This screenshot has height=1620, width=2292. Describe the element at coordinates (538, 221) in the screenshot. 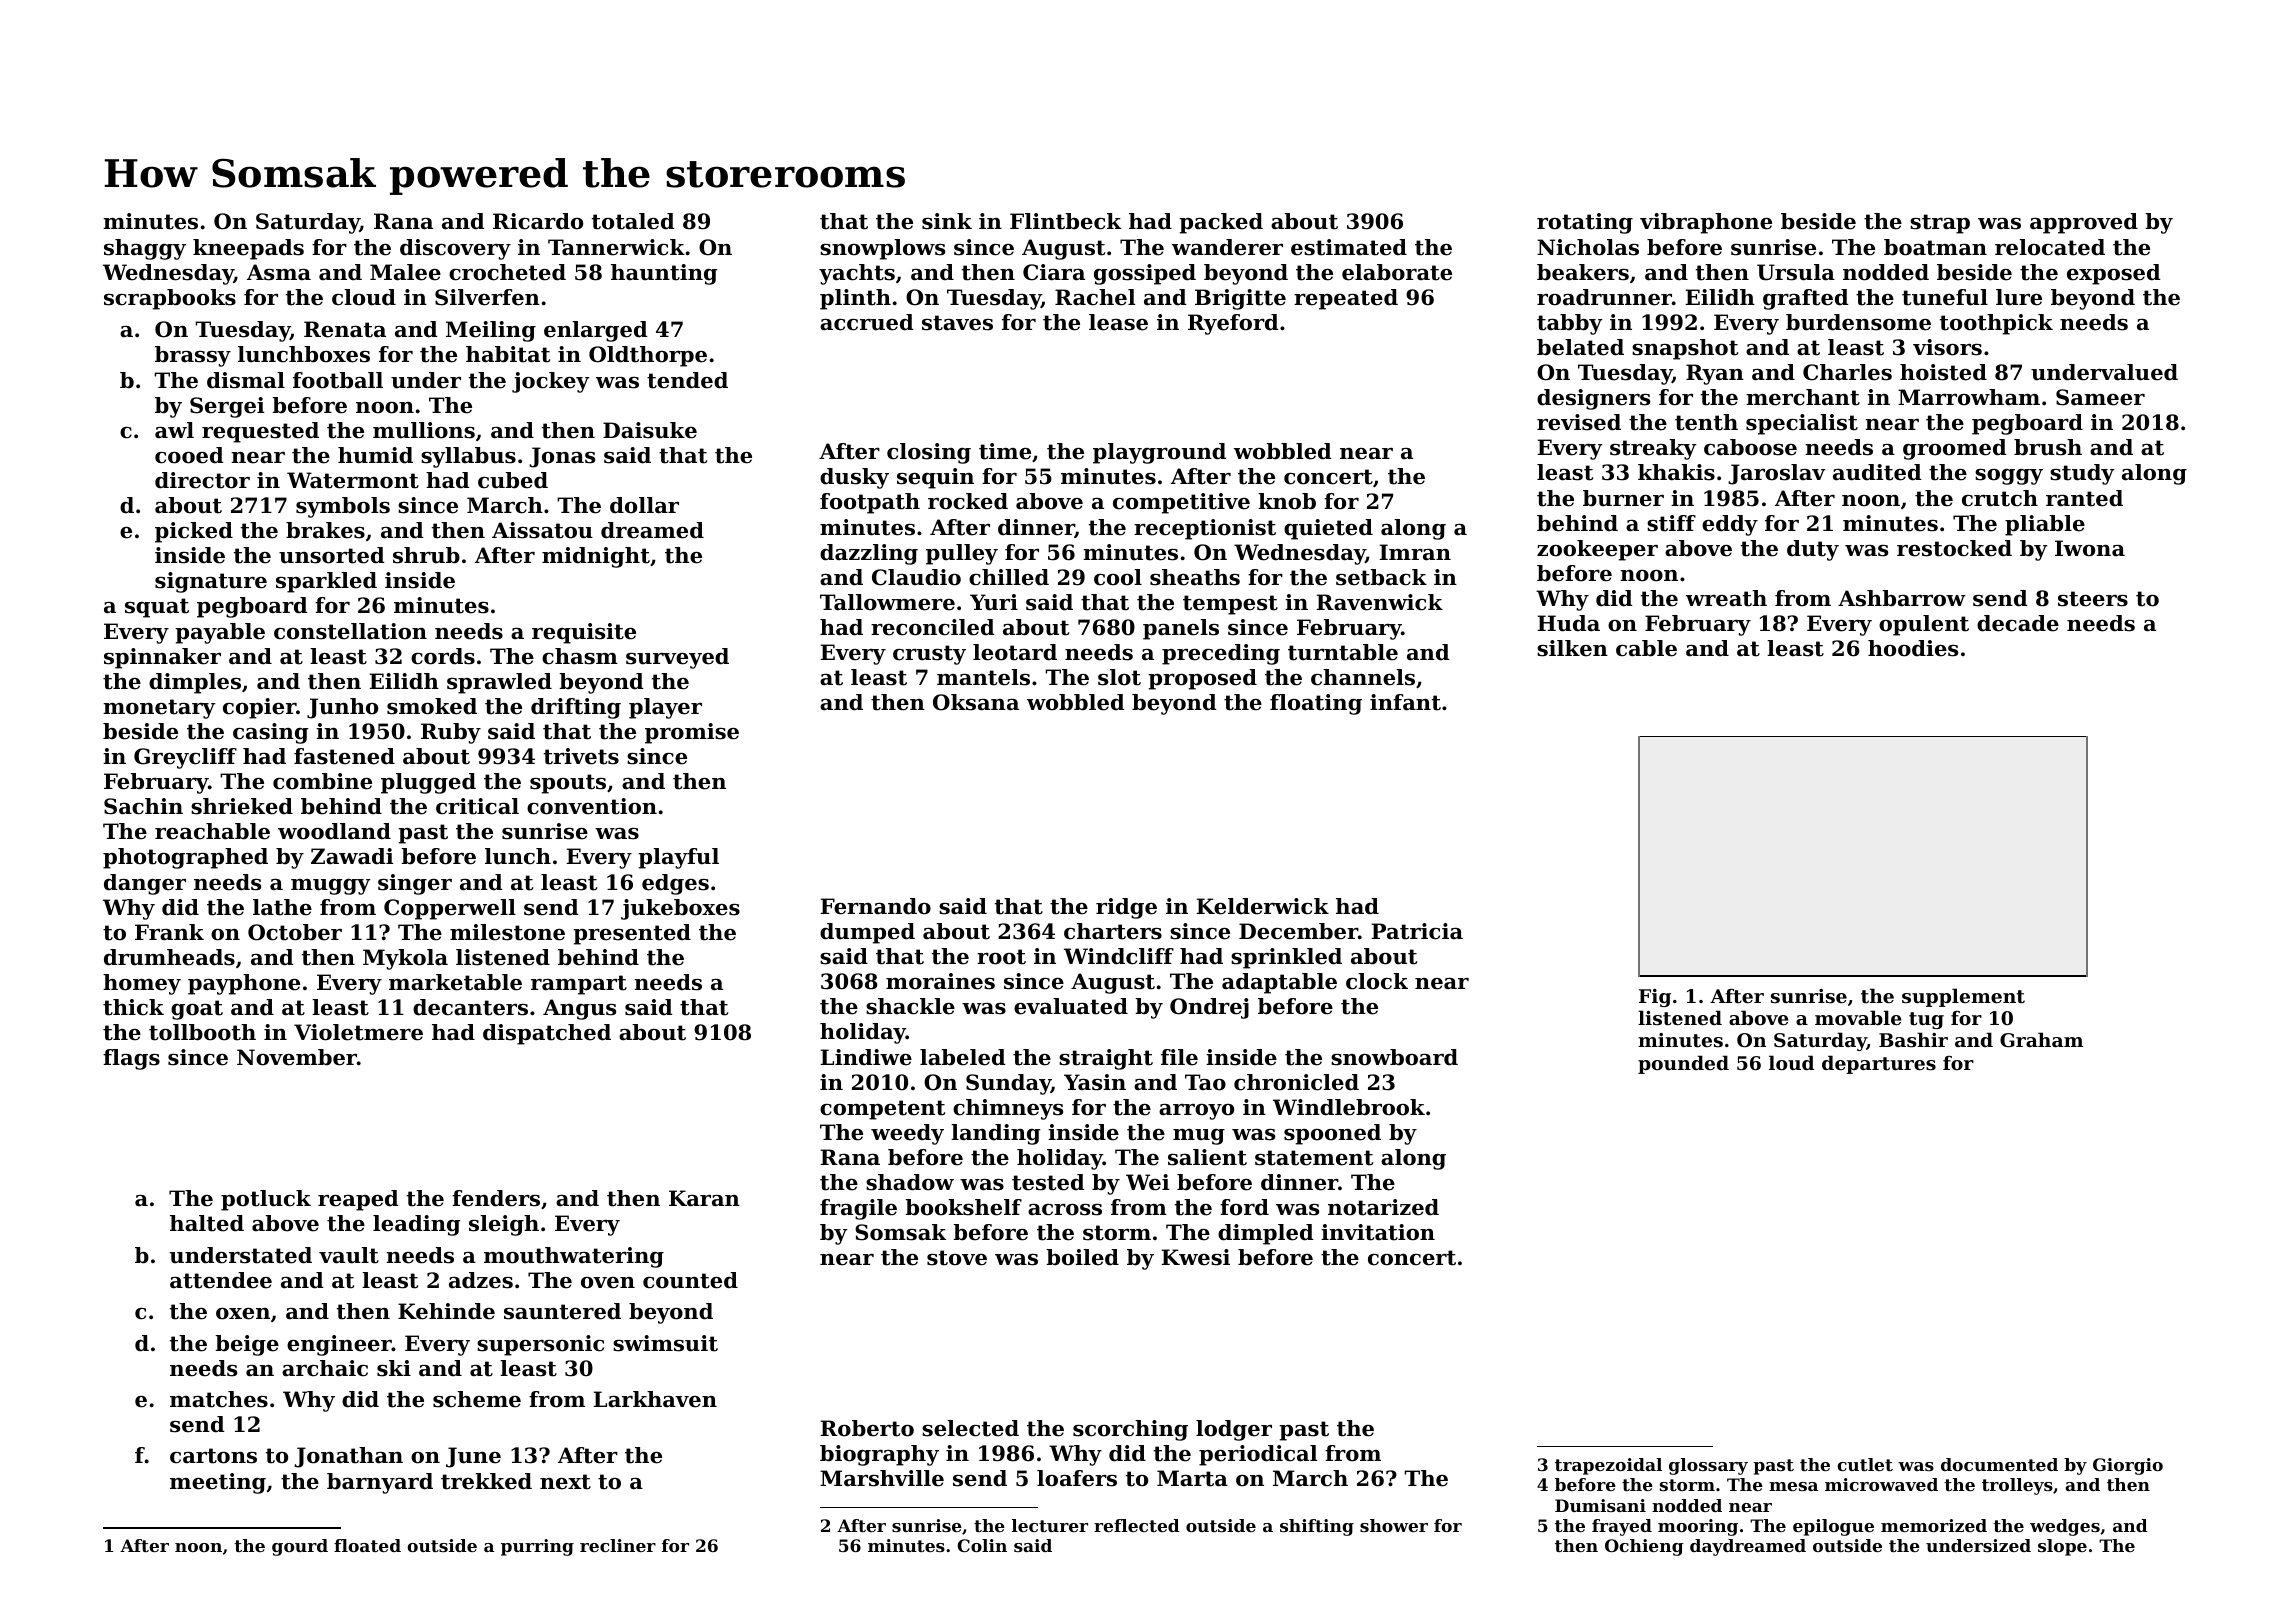

I see `Ricardo` at that location.
